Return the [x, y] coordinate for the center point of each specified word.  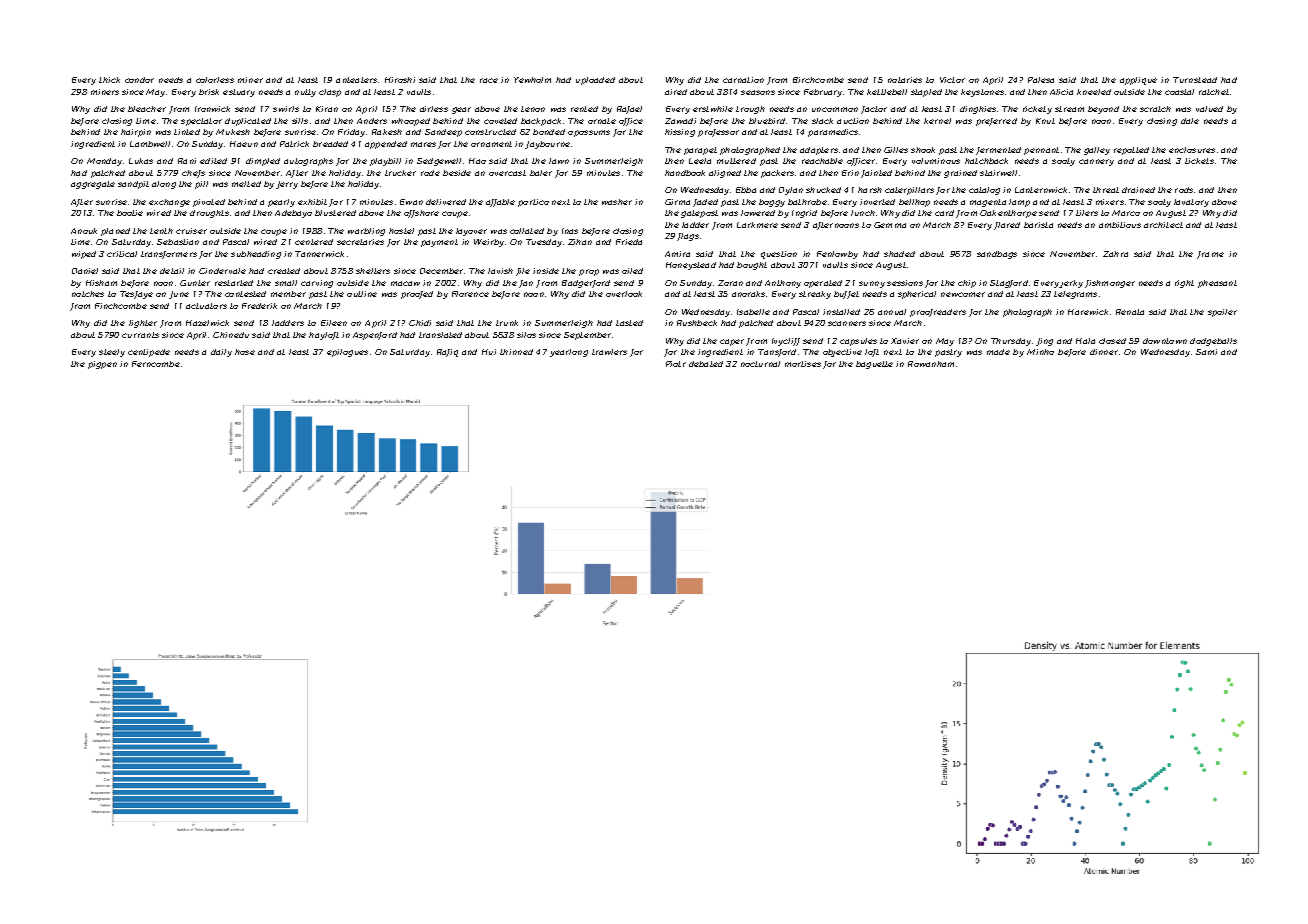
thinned [516, 352]
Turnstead [1195, 80]
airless [434, 109]
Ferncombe [156, 364]
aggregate [93, 185]
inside [546, 271]
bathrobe [807, 202]
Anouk [84, 231]
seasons [758, 92]
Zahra [1115, 254]
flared [1007, 226]
